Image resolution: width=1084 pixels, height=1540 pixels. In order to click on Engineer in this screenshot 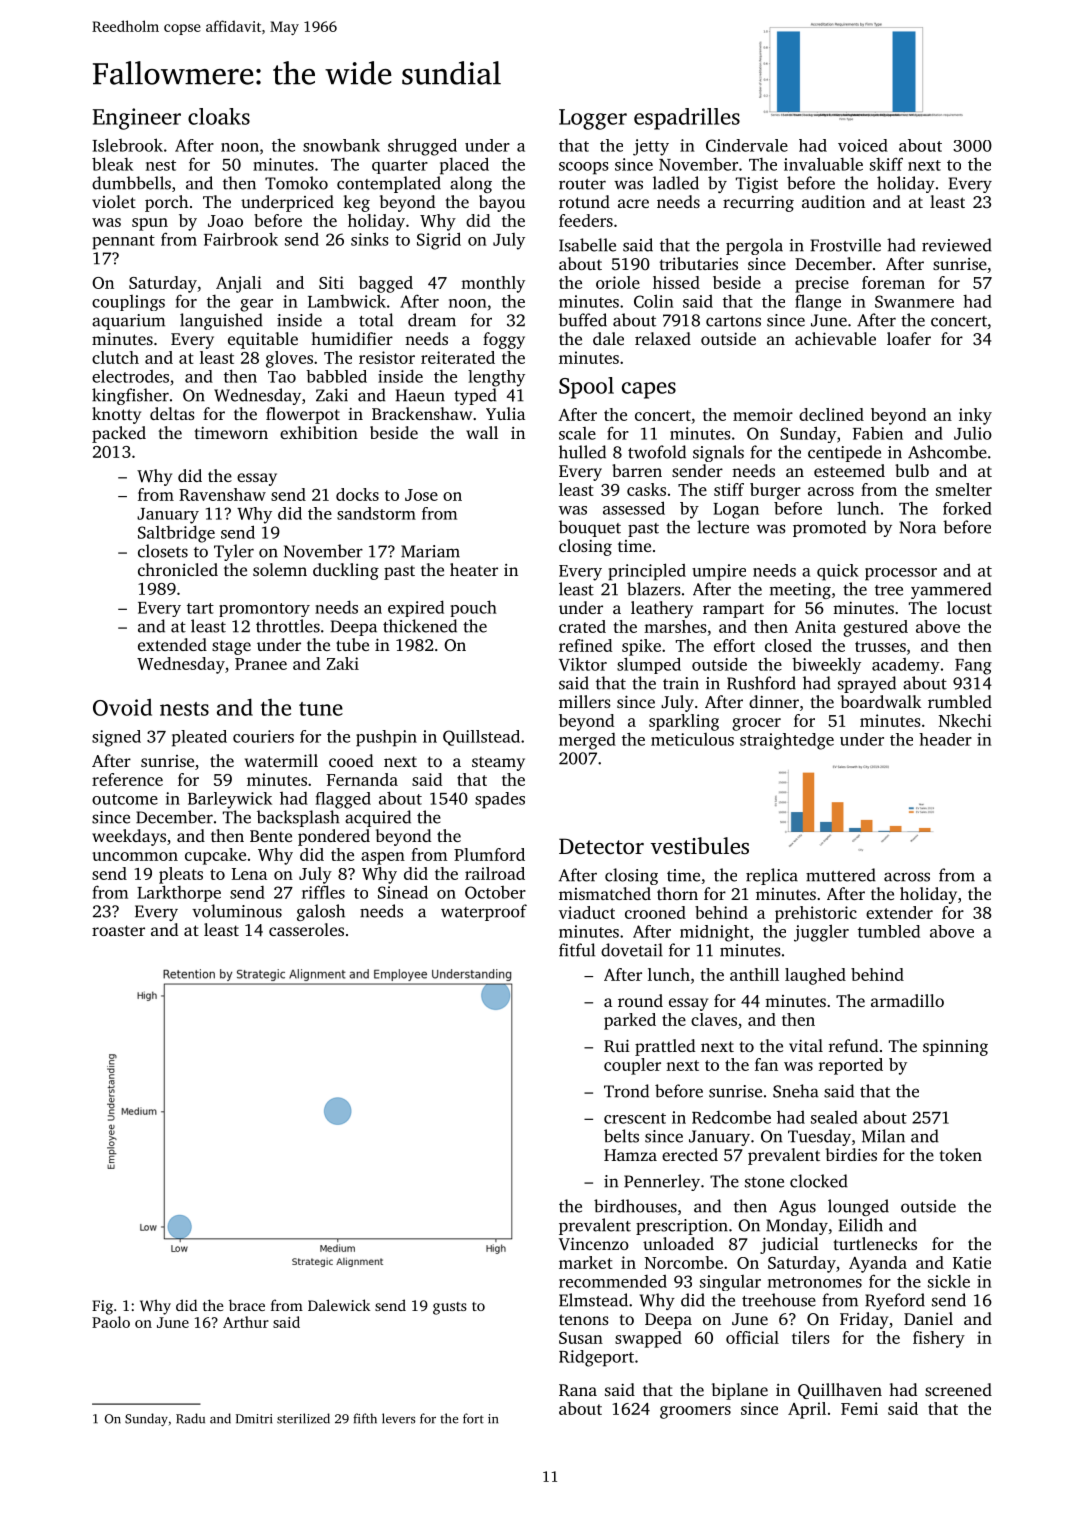, I will do `click(137, 119)`.
